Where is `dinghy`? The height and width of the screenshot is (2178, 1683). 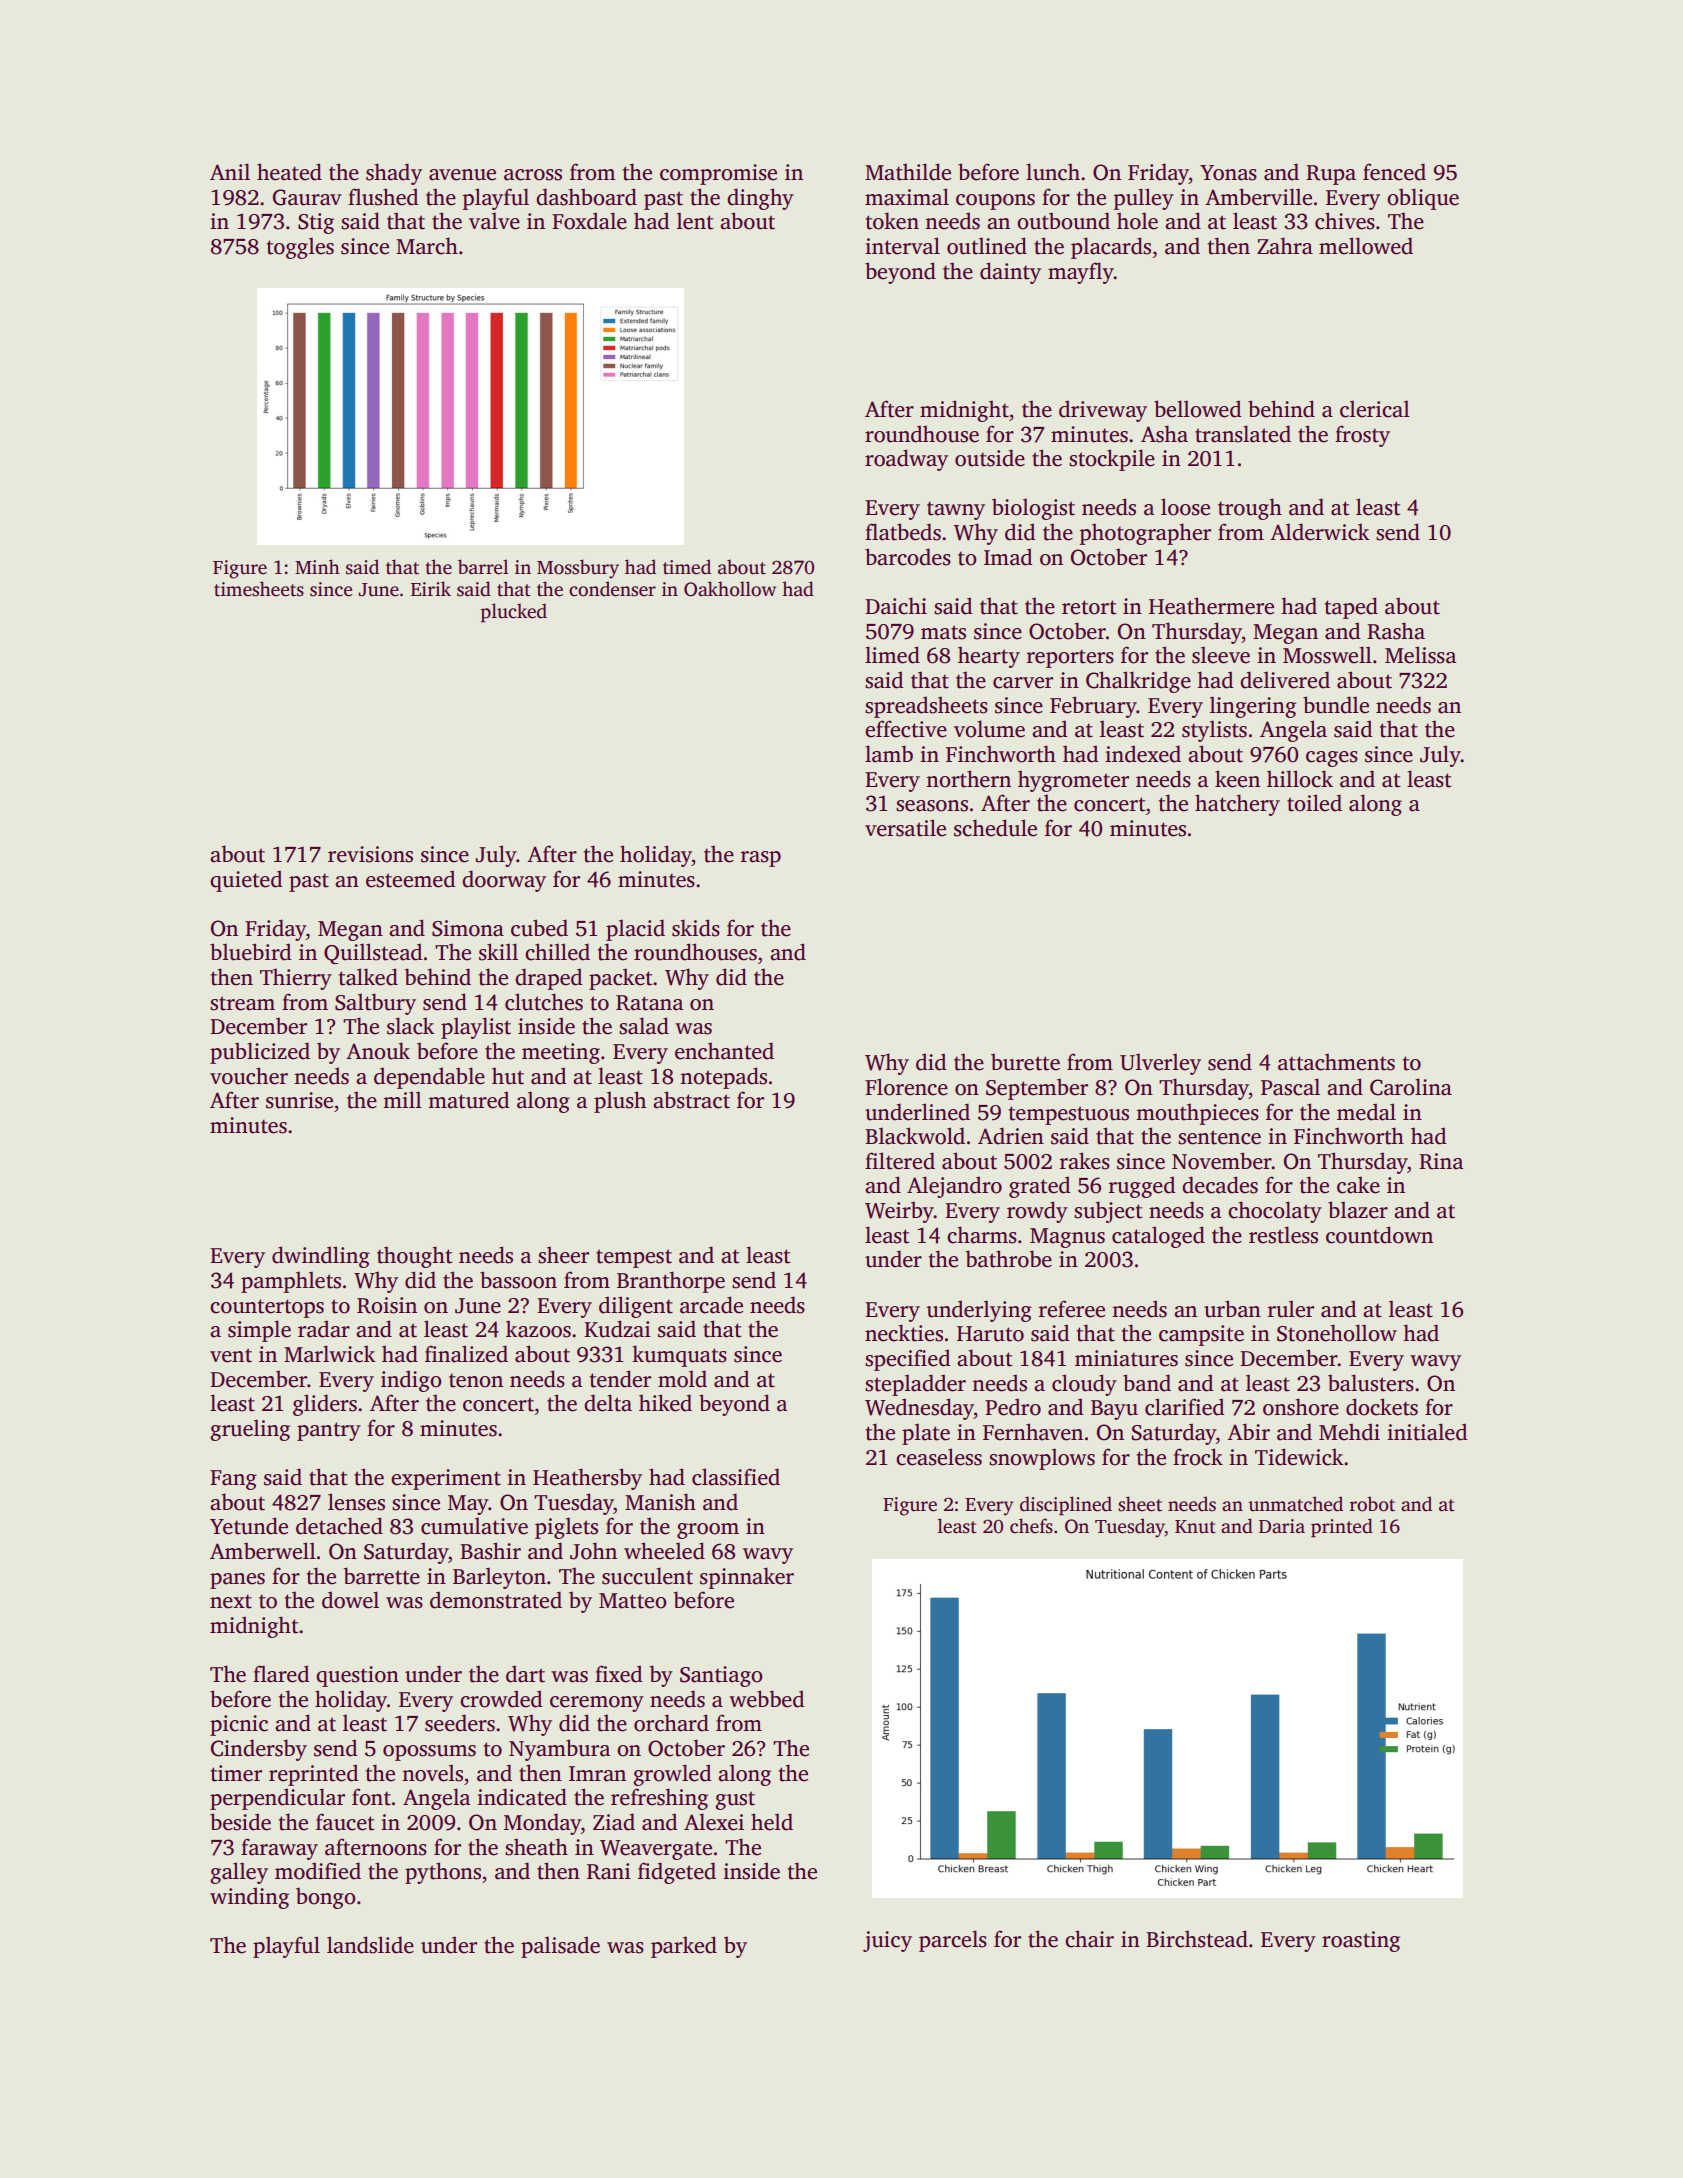 dinghy is located at coordinates (760, 199).
